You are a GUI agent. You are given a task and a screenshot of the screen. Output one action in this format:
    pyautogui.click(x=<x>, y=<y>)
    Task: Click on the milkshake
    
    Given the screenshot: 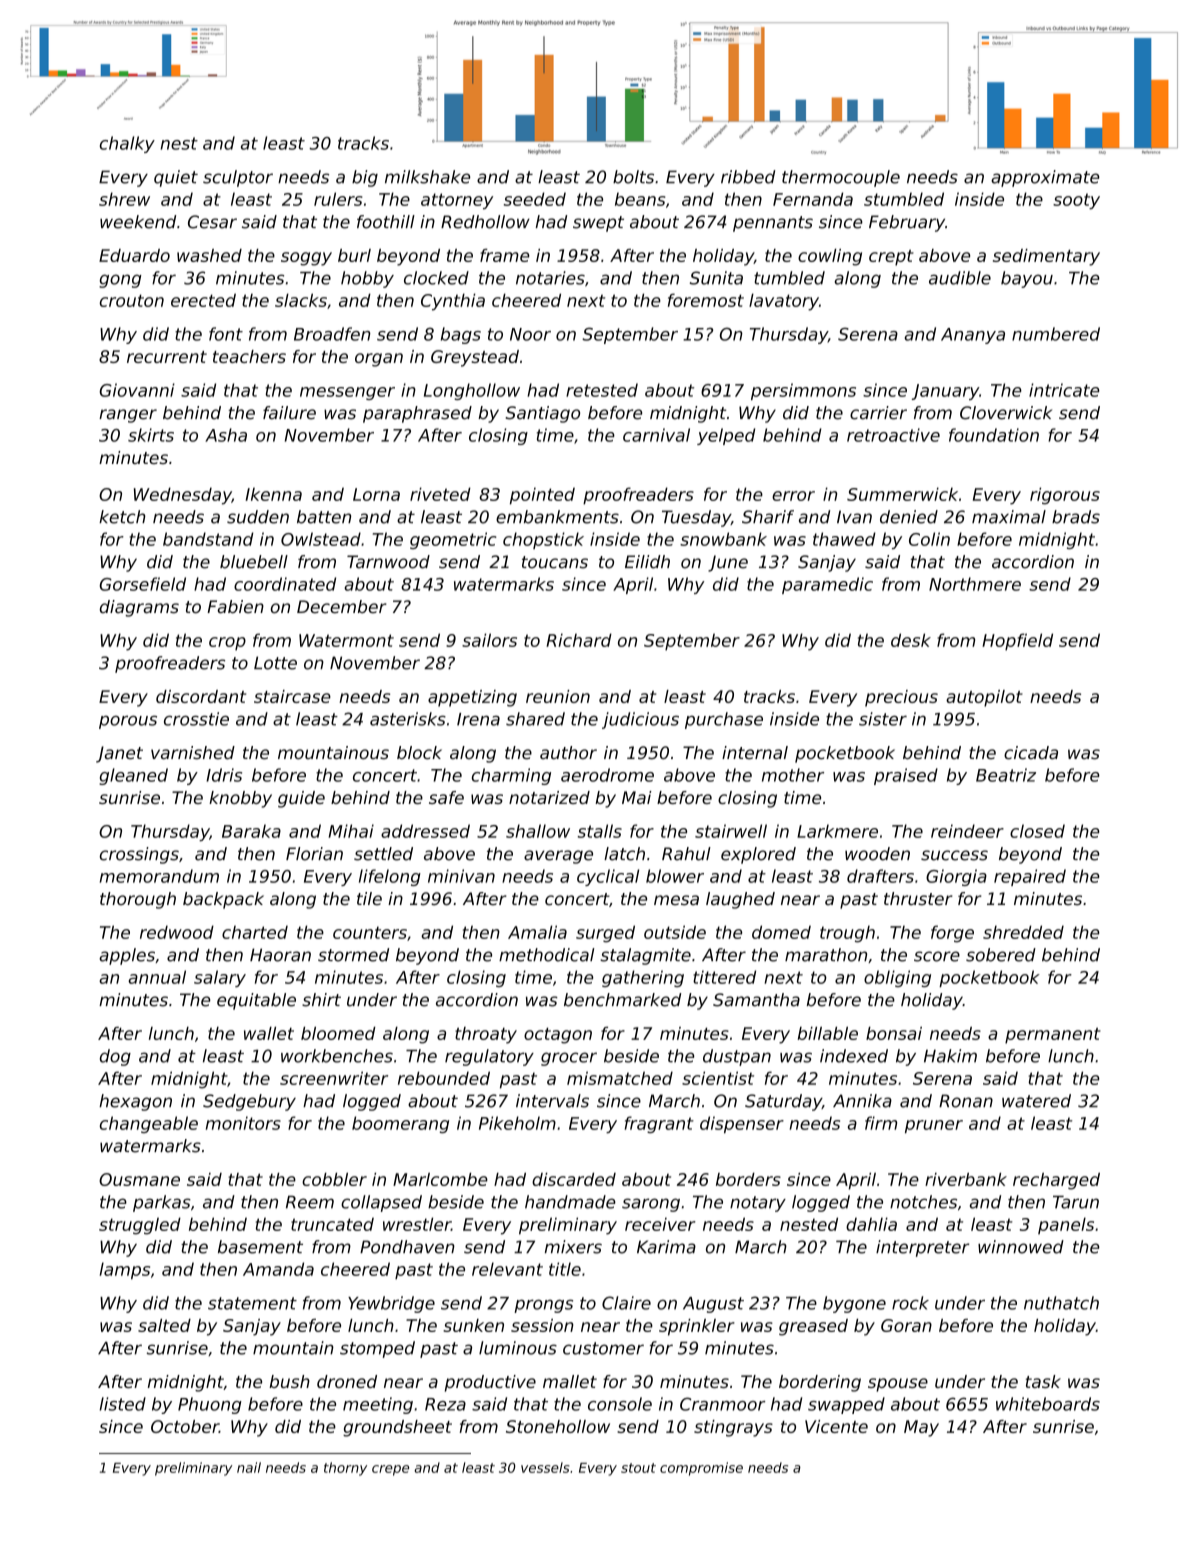 What is the action you would take?
    pyautogui.click(x=427, y=177)
